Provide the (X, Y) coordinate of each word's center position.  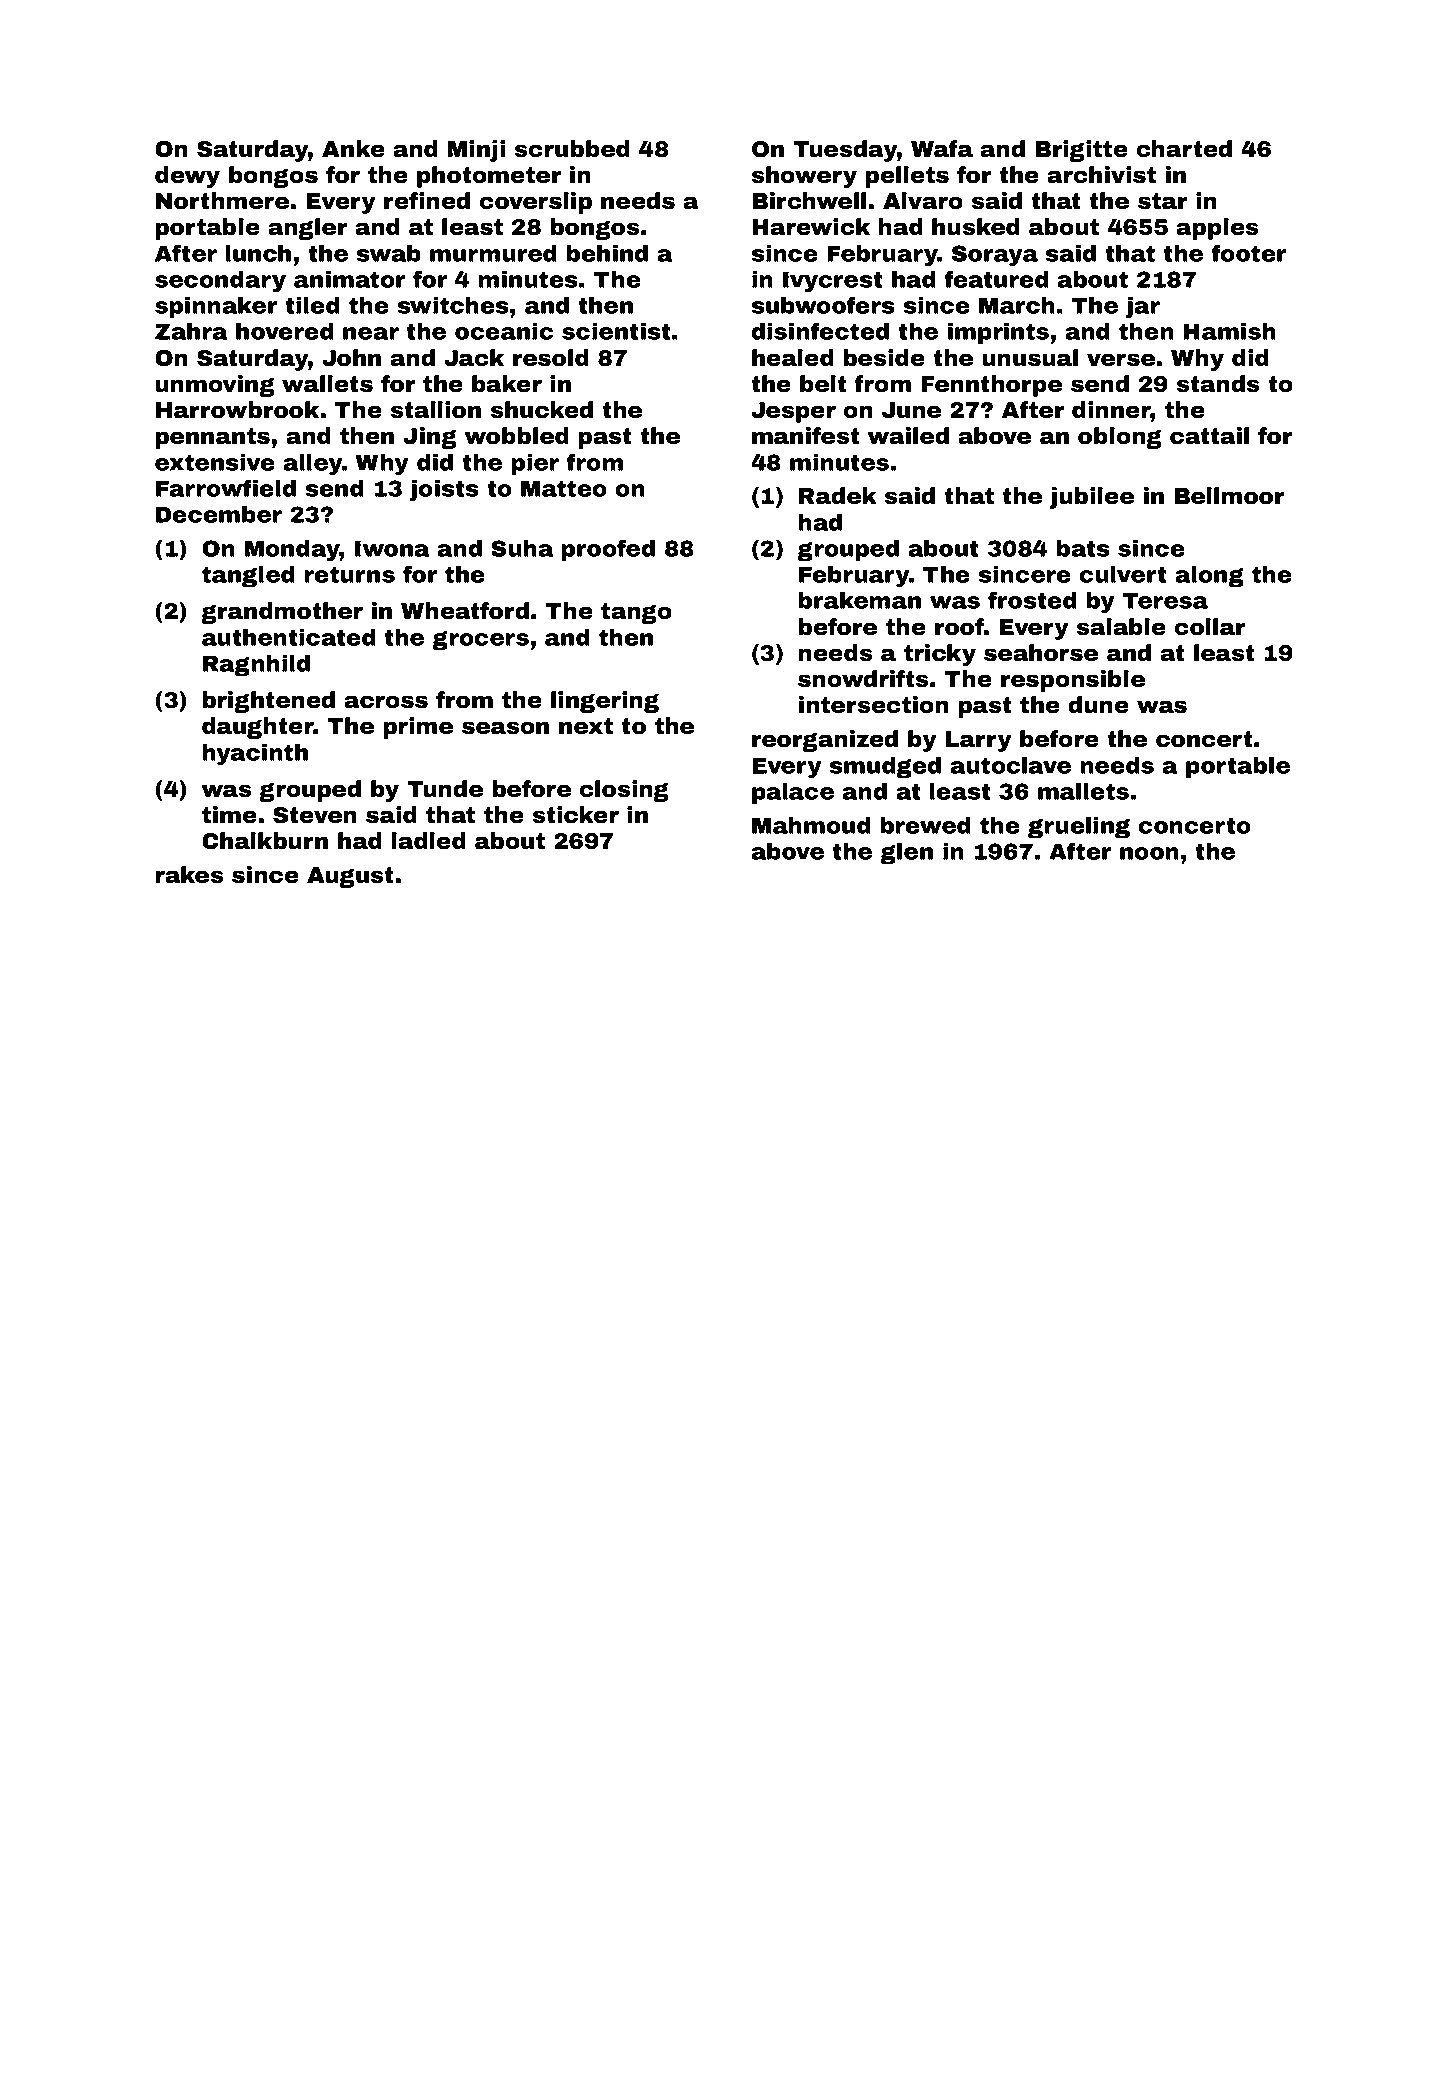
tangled (248, 577)
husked (976, 227)
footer (1248, 253)
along (1209, 577)
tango (636, 613)
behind (607, 253)
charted (1184, 149)
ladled (429, 841)
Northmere (222, 201)
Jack (474, 358)
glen (906, 854)
